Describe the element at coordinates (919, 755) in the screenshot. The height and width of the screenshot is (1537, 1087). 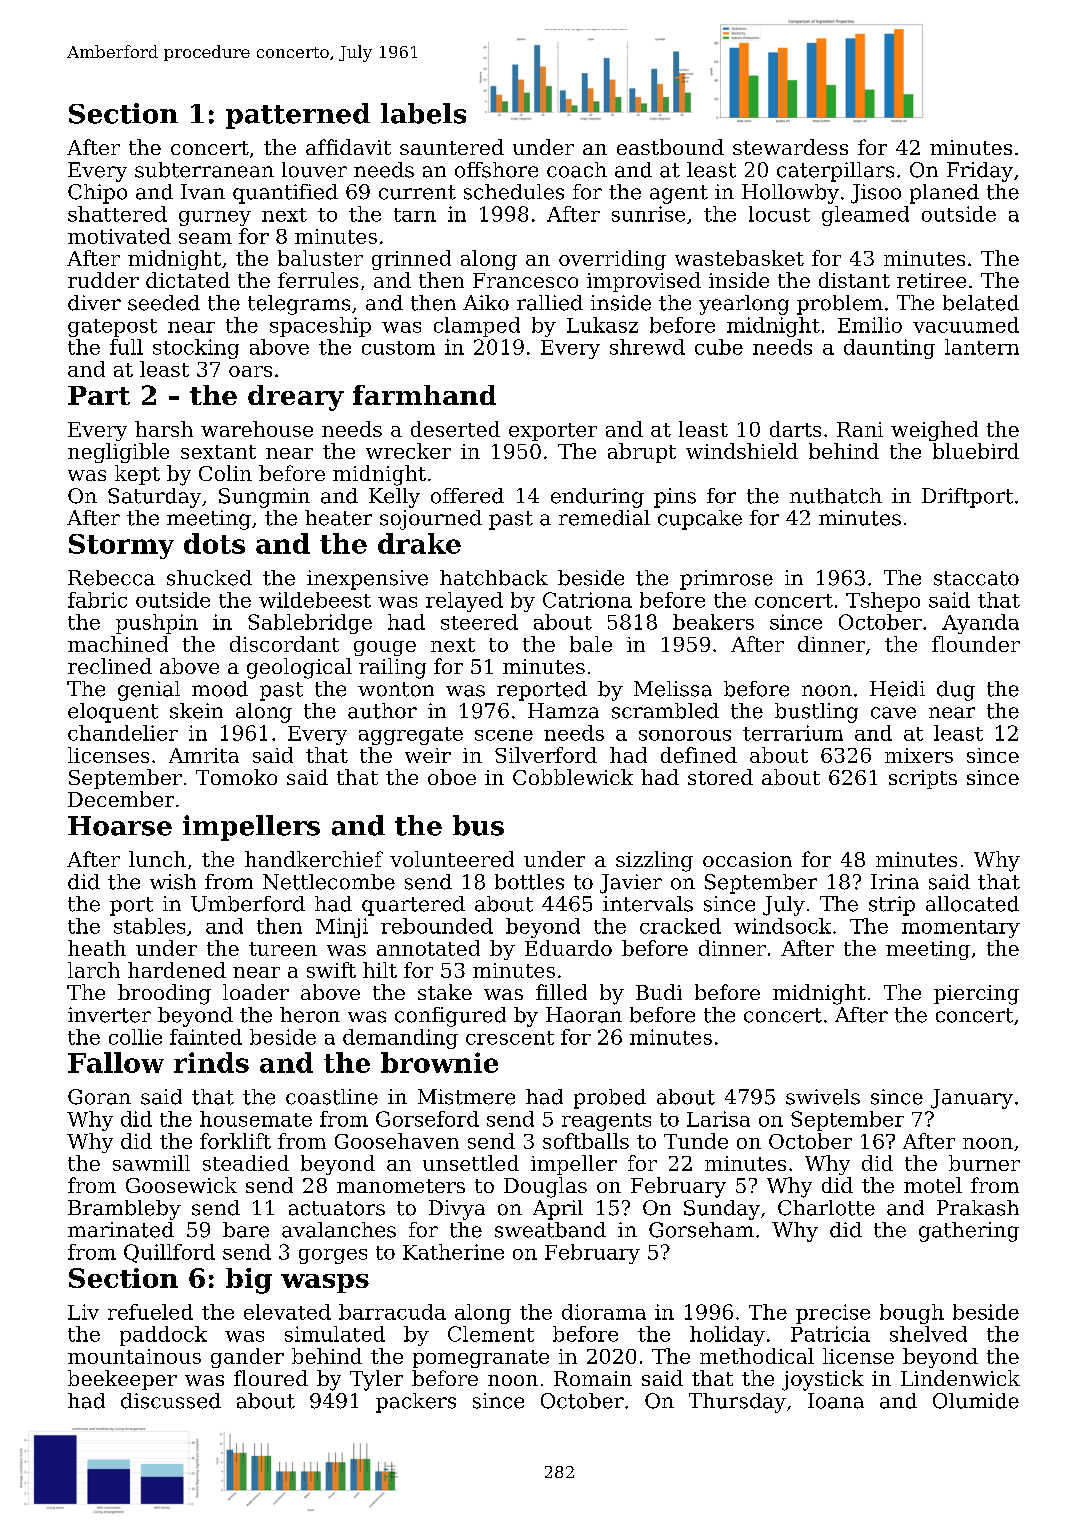
I see `mixers` at that location.
